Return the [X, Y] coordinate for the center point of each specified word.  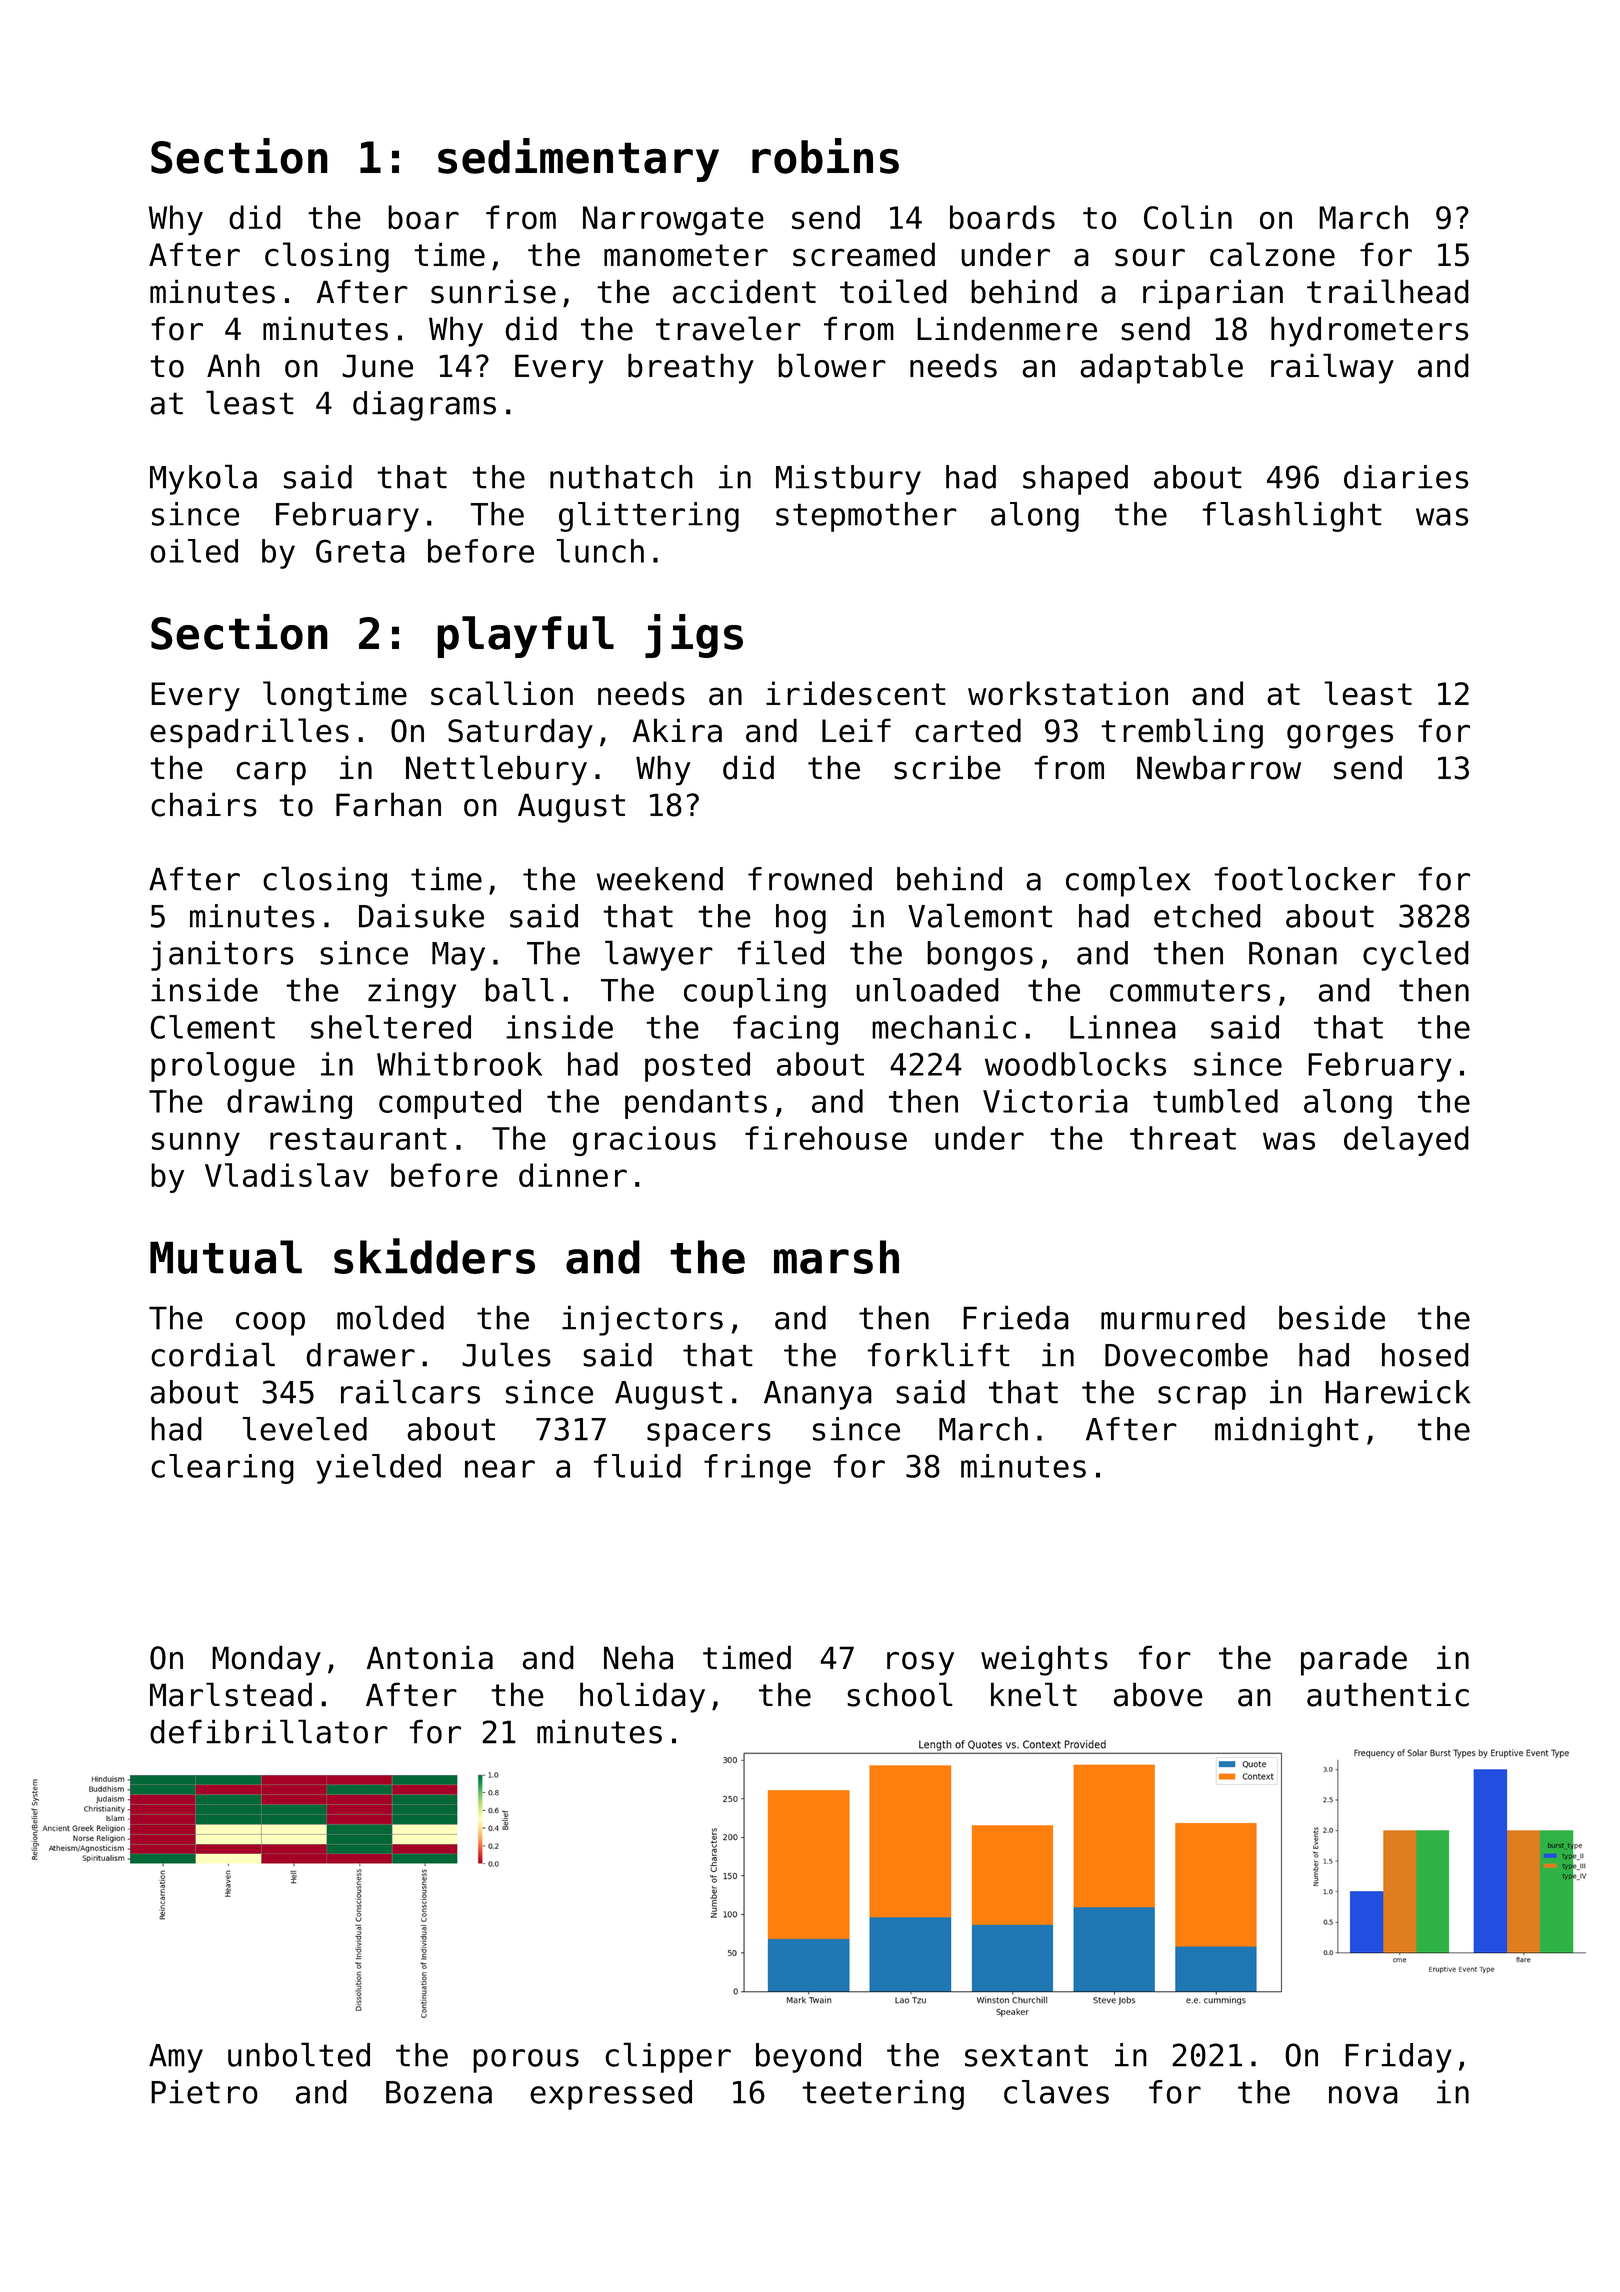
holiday [642, 1697]
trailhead [1388, 291]
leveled [305, 1429]
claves [1056, 2092]
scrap [1202, 1398]
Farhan [388, 804]
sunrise [493, 291]
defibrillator [269, 1731]
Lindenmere [1007, 328]
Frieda [1016, 1317]
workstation [1068, 693]
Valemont [980, 915]
